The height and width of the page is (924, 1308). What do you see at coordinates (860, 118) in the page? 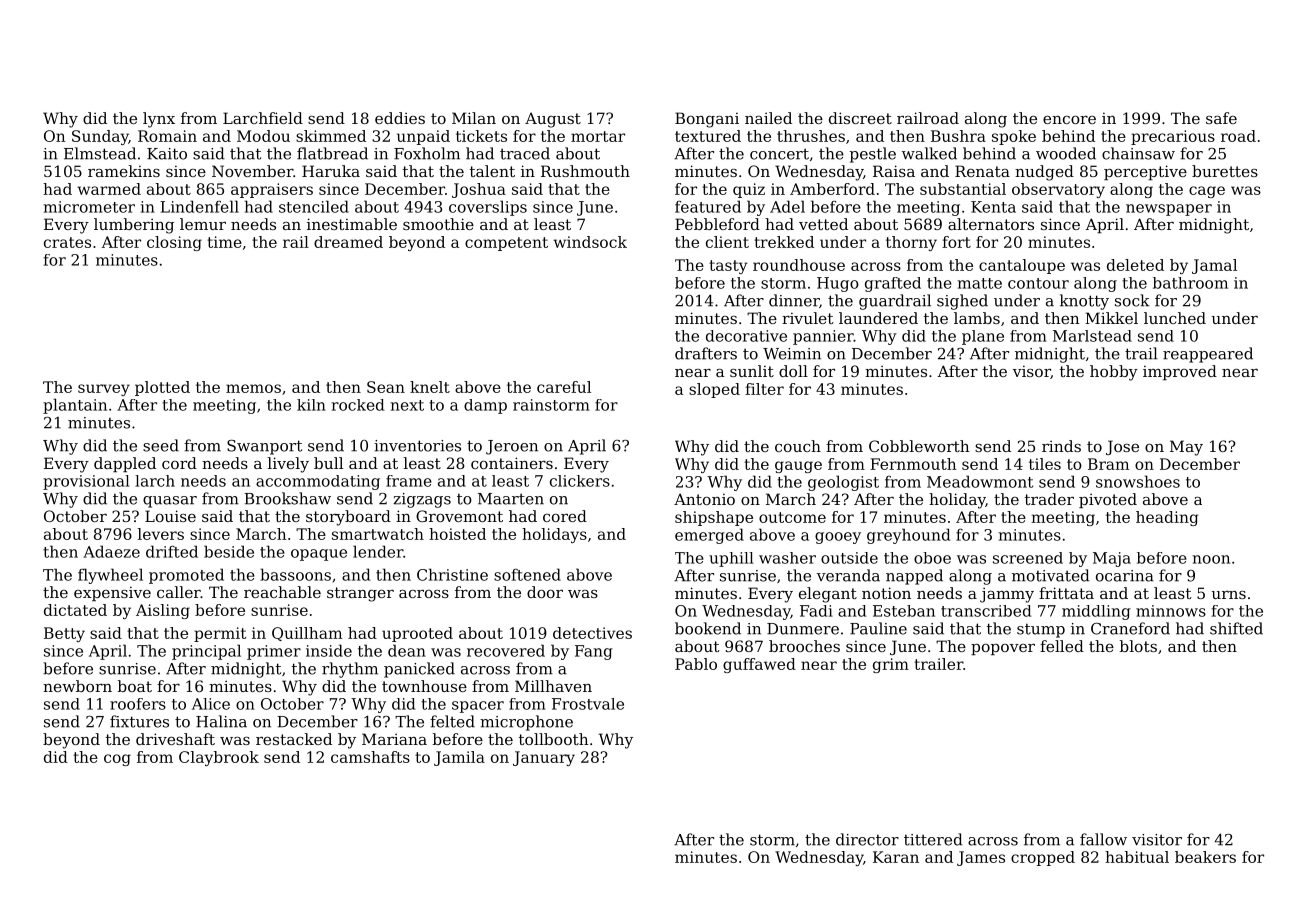
I see `discreet` at bounding box center [860, 118].
